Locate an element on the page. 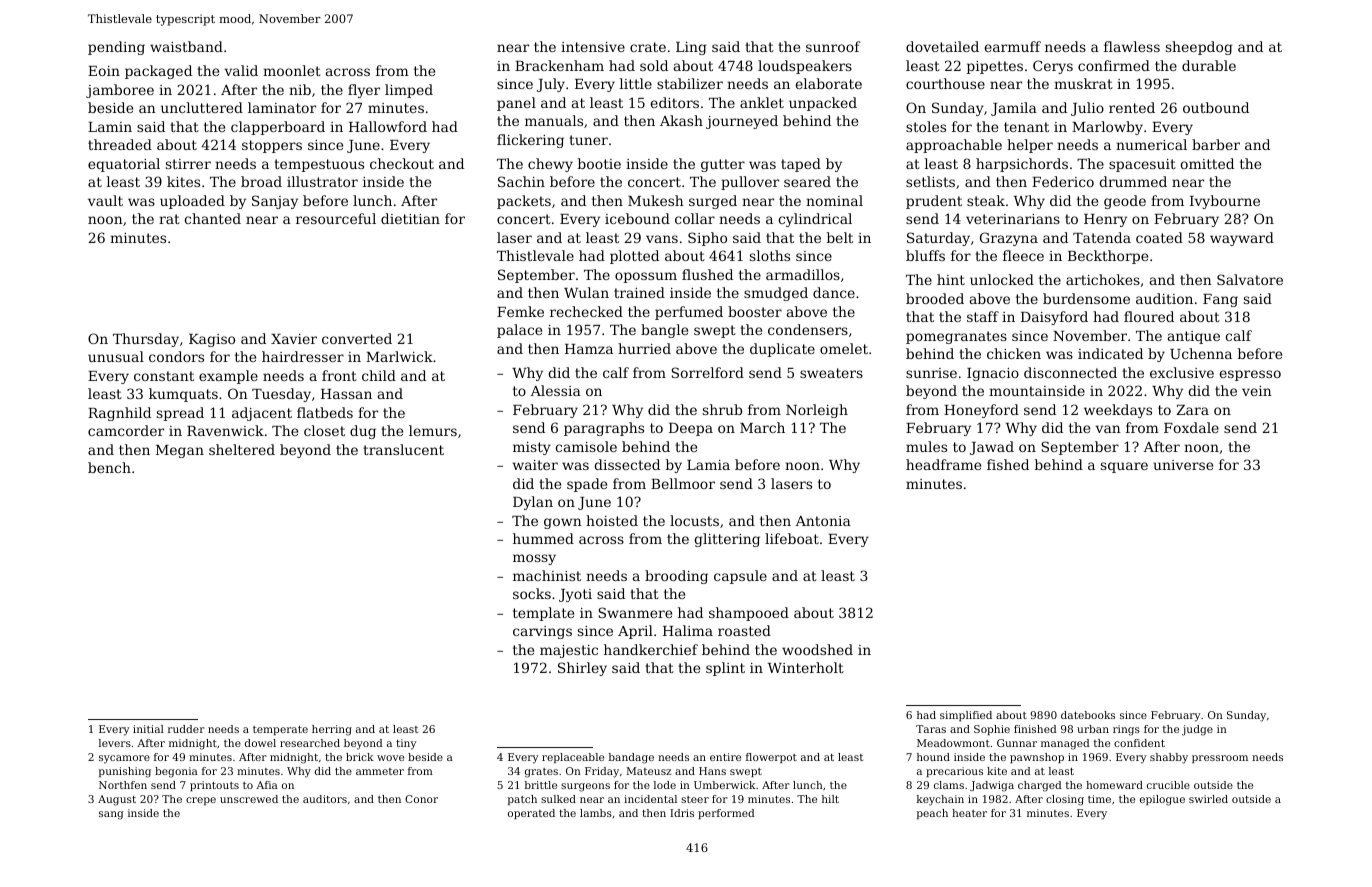  Henry is located at coordinates (1105, 220).
